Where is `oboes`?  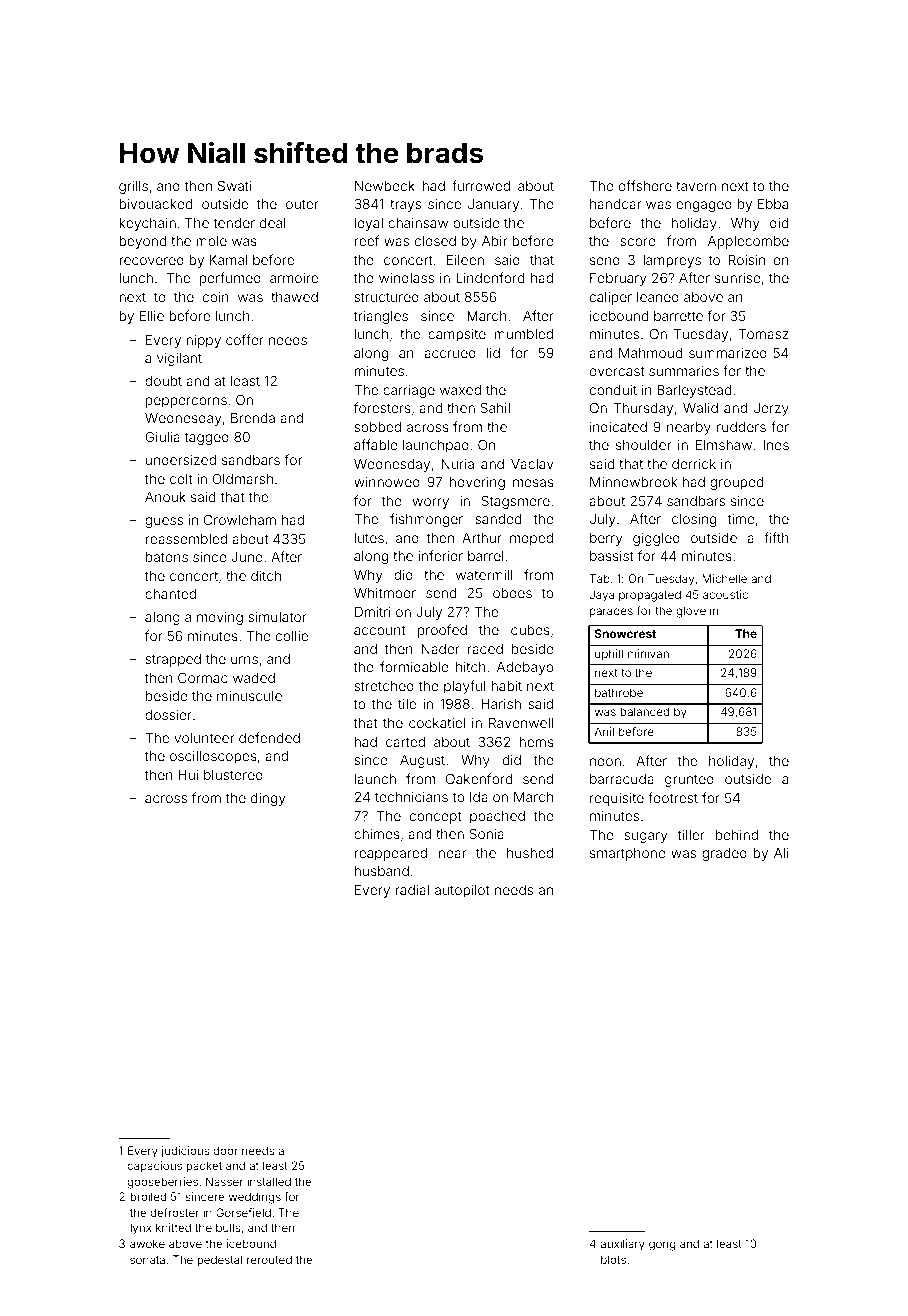
oboes is located at coordinates (512, 593).
